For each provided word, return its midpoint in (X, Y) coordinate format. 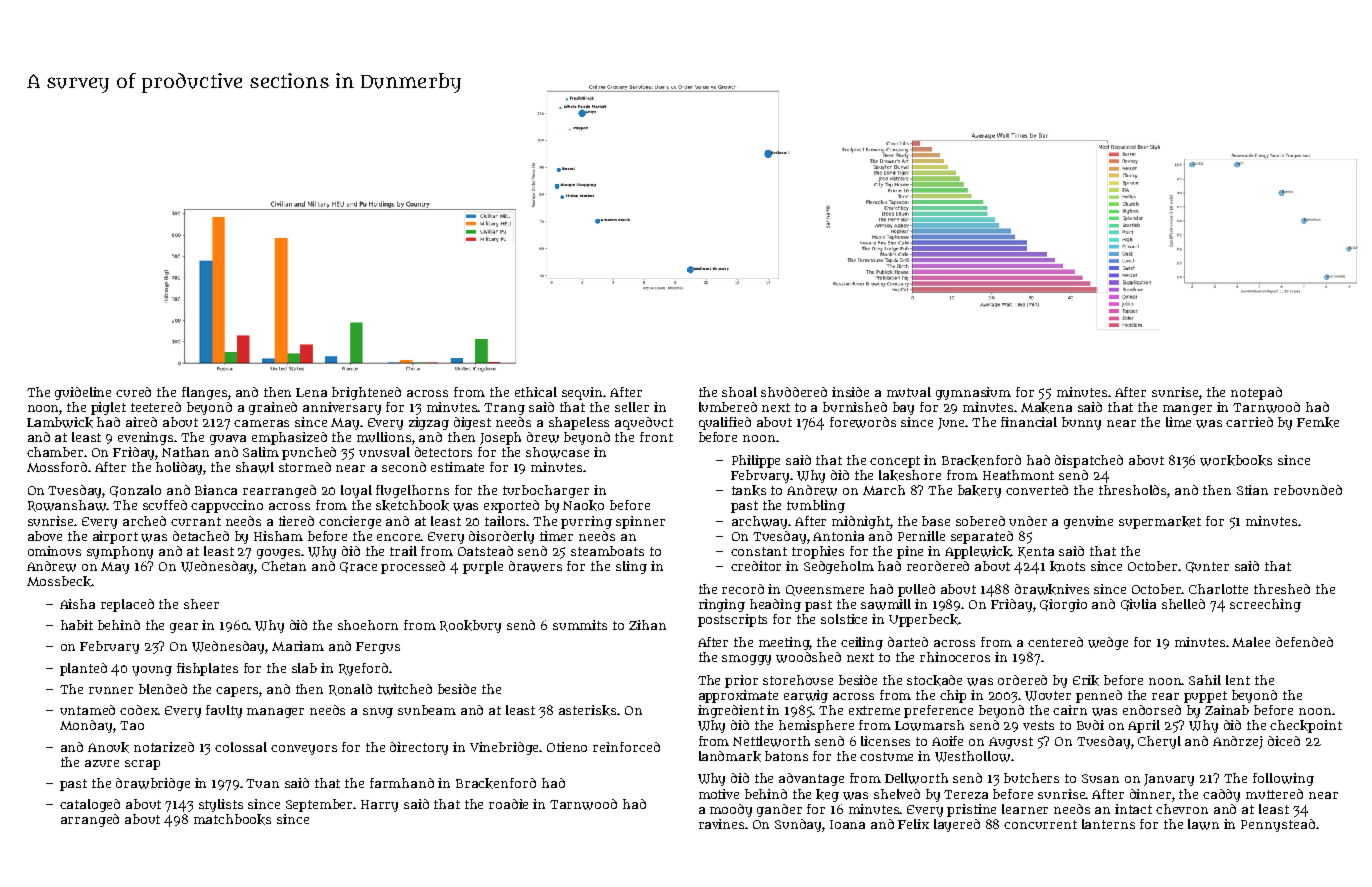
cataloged (90, 805)
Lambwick (60, 422)
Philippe (756, 461)
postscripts (732, 620)
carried (1249, 422)
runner (111, 690)
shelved (897, 794)
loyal (356, 491)
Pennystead (1278, 825)
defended (1304, 642)
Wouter (1048, 696)
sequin (583, 393)
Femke (1318, 422)
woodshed (808, 657)
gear (184, 628)
